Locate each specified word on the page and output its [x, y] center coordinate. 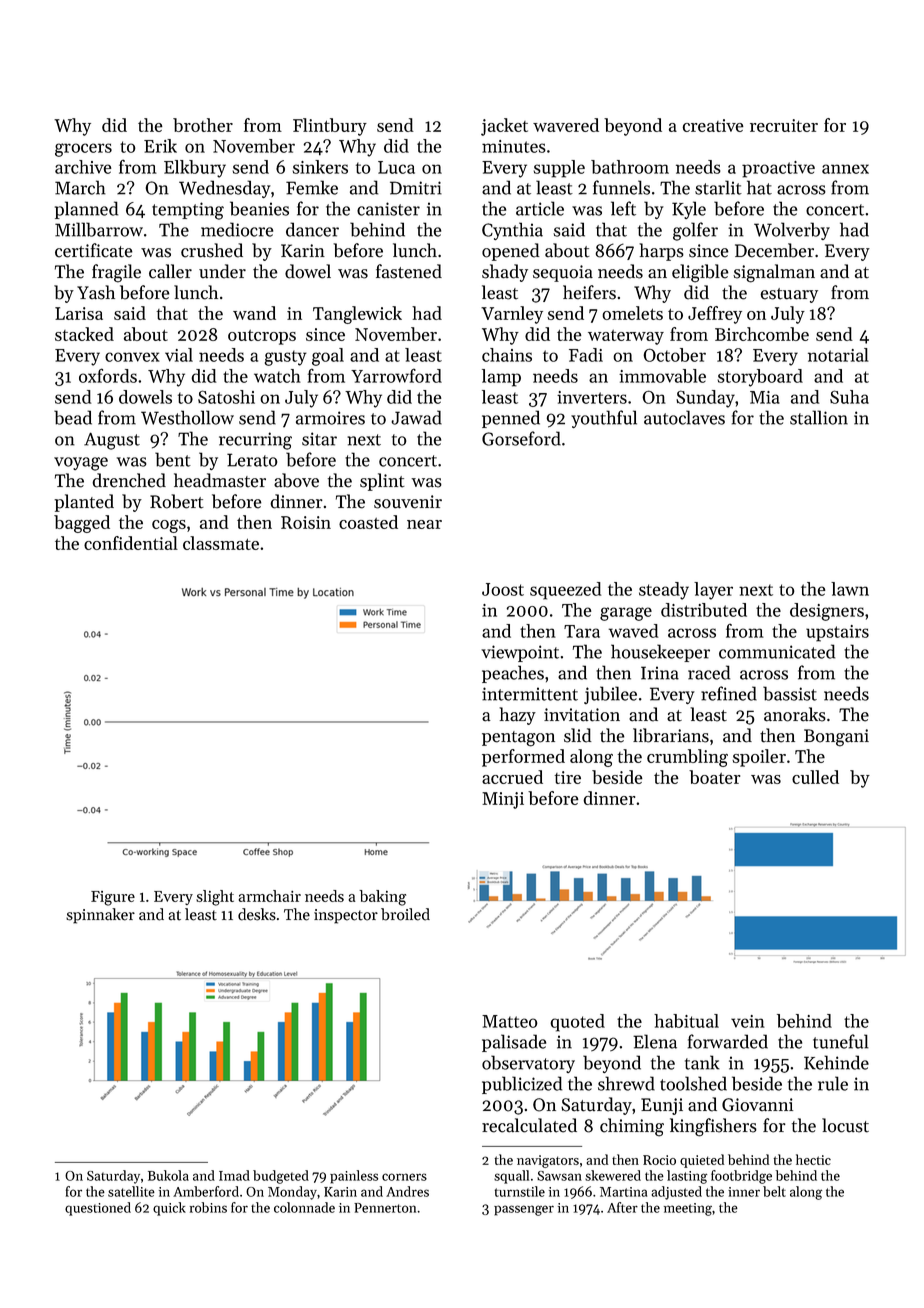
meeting [688, 1209]
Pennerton [385, 1208]
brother [203, 125]
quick [169, 1209]
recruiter [784, 125]
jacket [504, 127]
